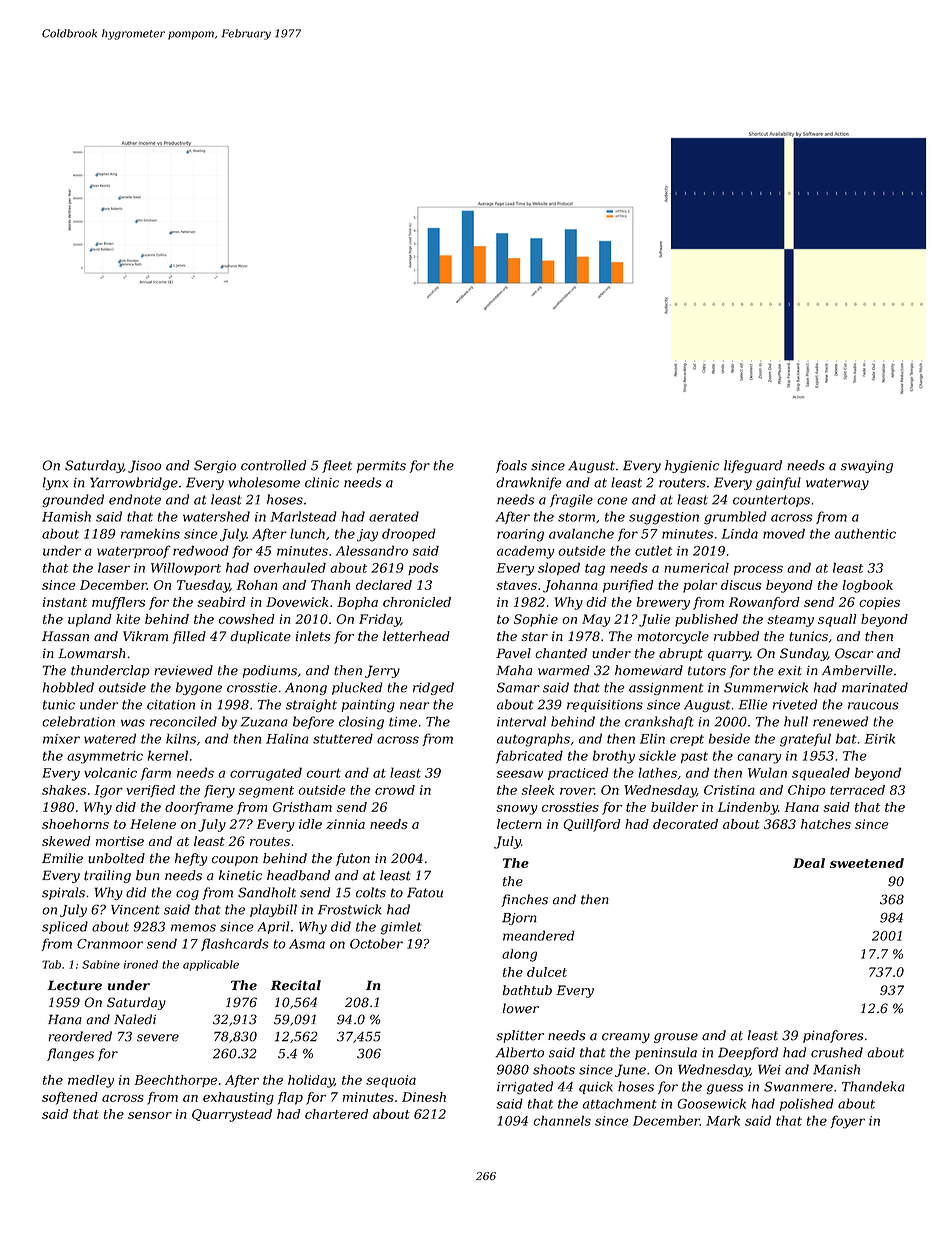 Image resolution: width=952 pixels, height=1233 pixels. I want to click on podiums, so click(270, 671).
